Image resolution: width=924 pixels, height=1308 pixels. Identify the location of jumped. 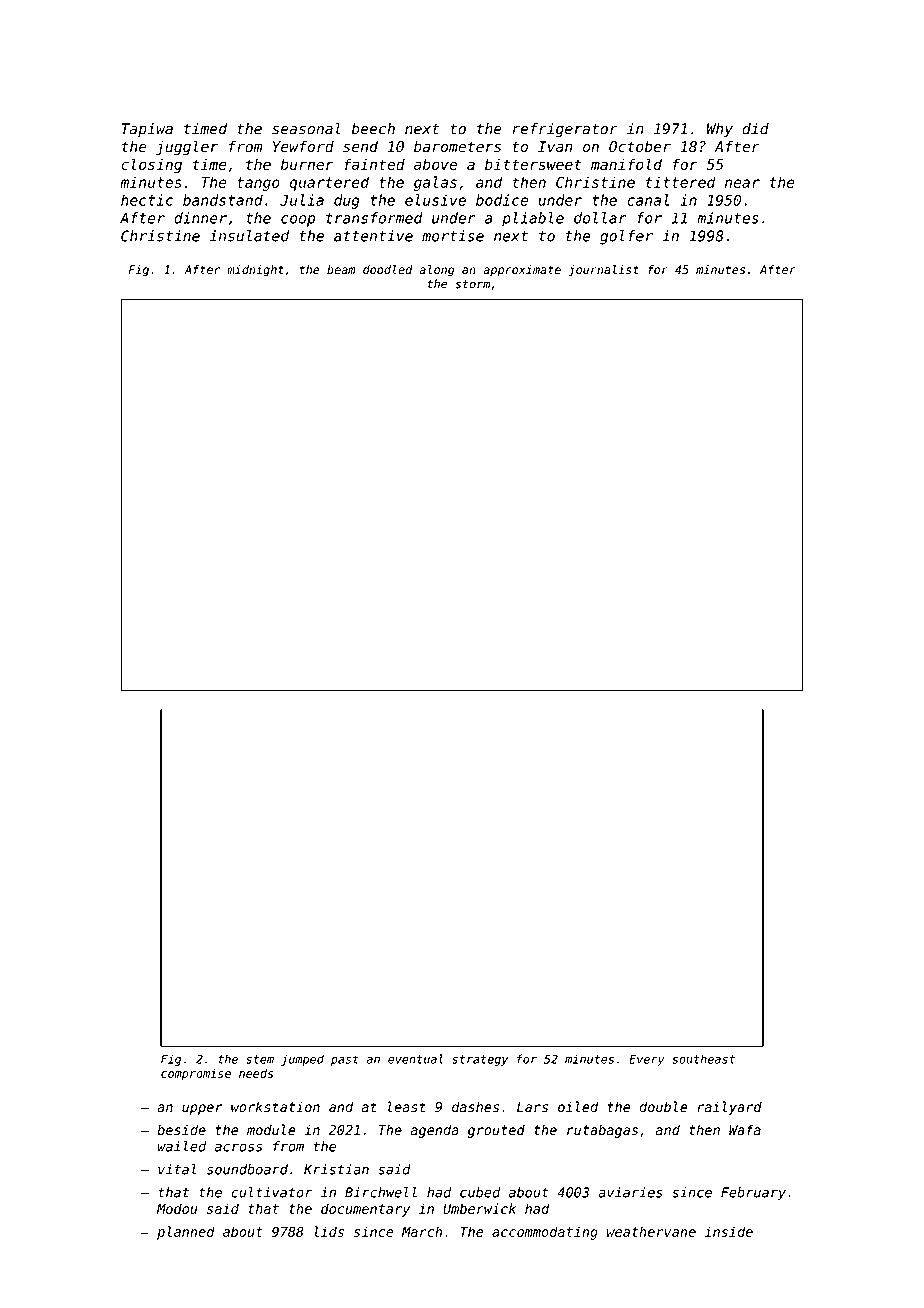
(302, 1060).
